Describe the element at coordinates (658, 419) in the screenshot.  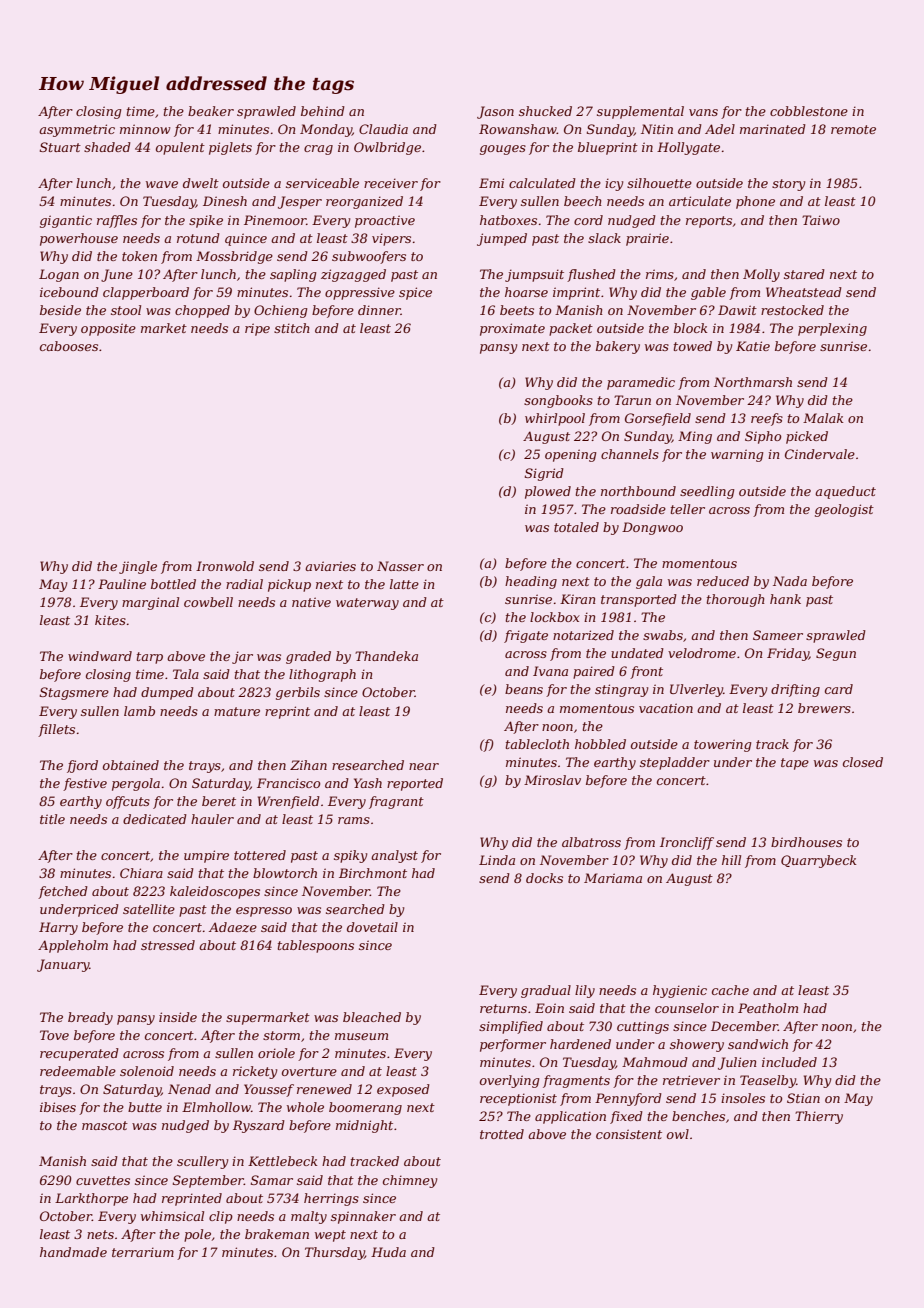
I see `Gorsefield` at that location.
